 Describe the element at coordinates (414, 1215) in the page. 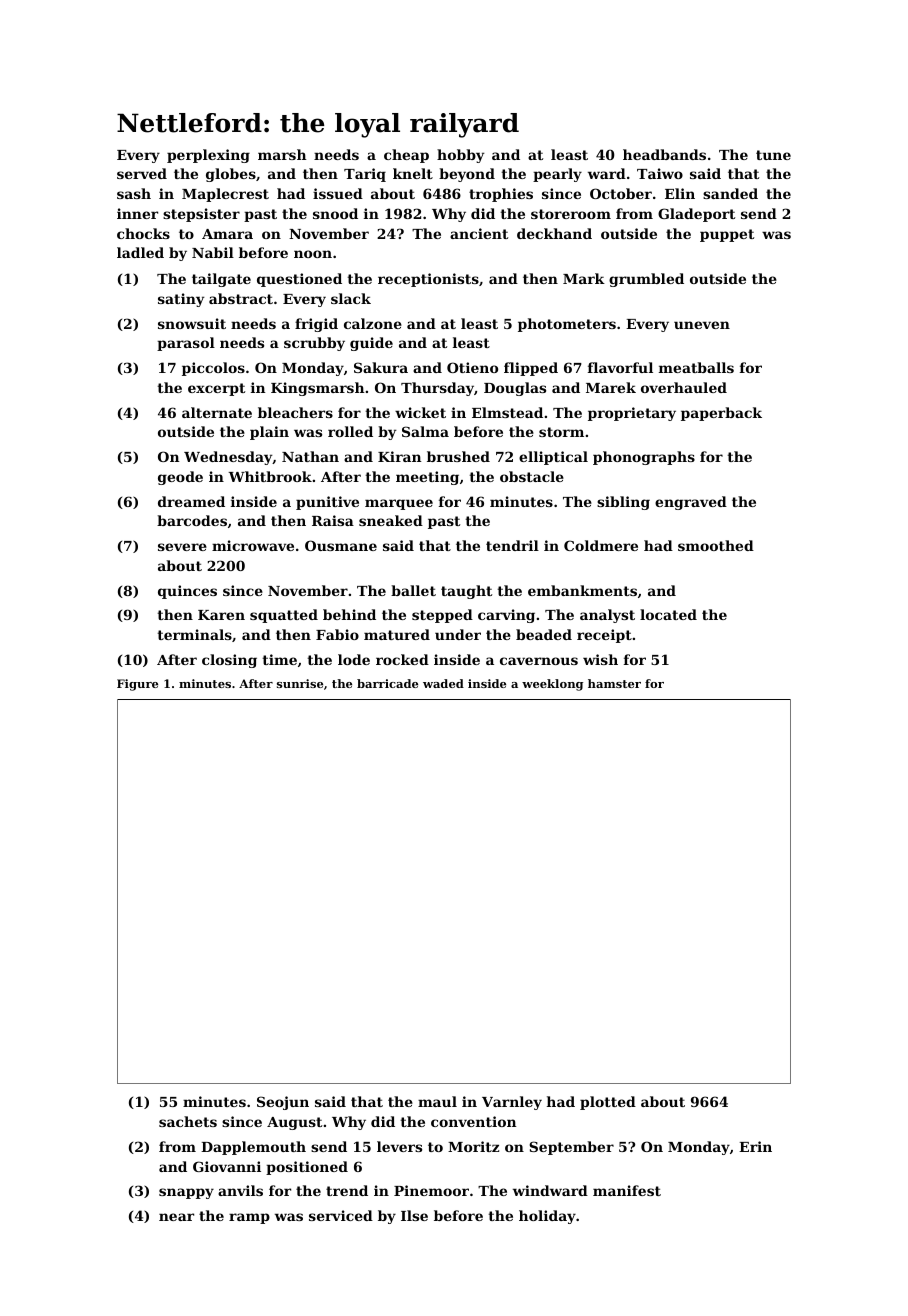

I see `Ilse` at that location.
